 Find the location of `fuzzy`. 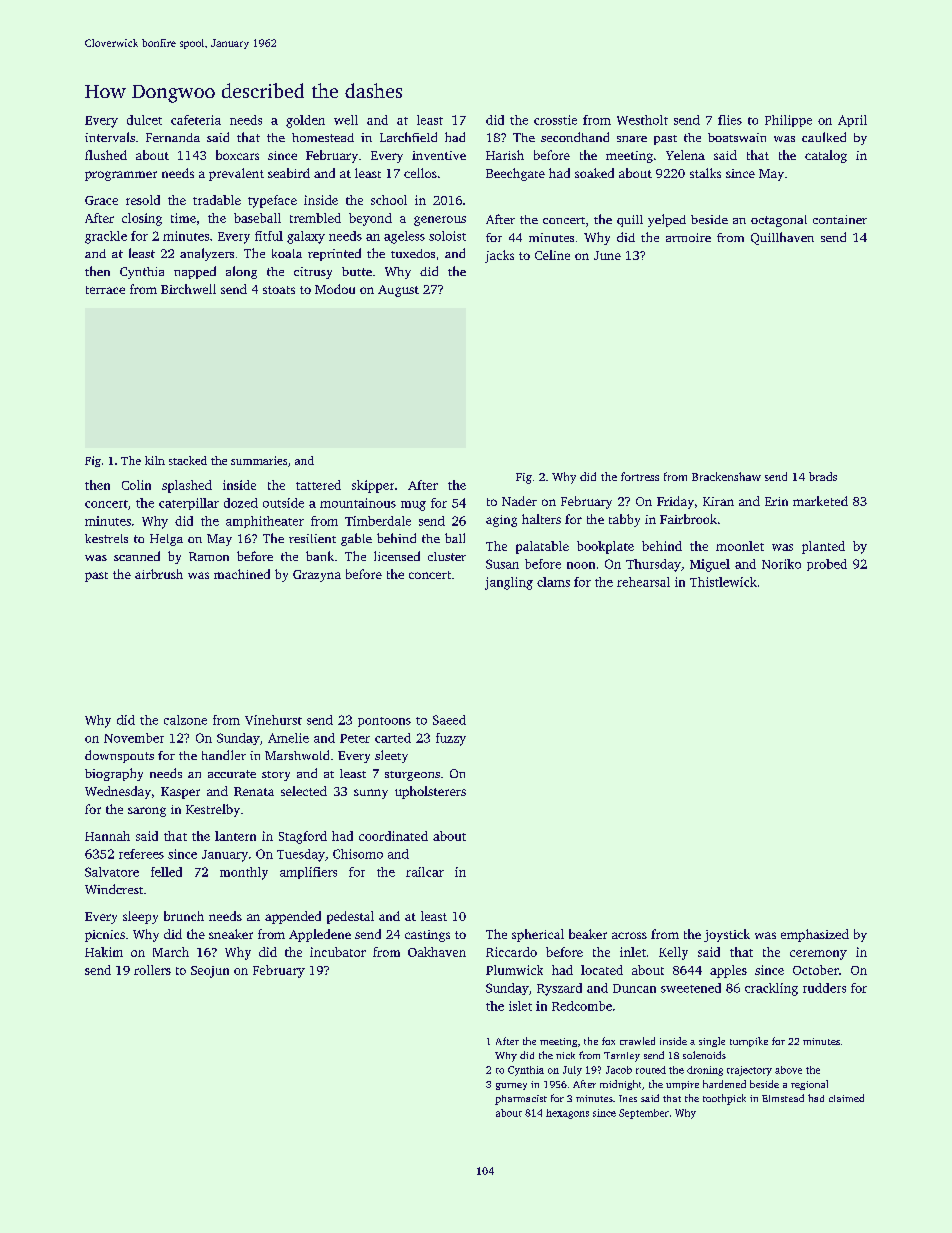

fuzzy is located at coordinates (451, 739).
